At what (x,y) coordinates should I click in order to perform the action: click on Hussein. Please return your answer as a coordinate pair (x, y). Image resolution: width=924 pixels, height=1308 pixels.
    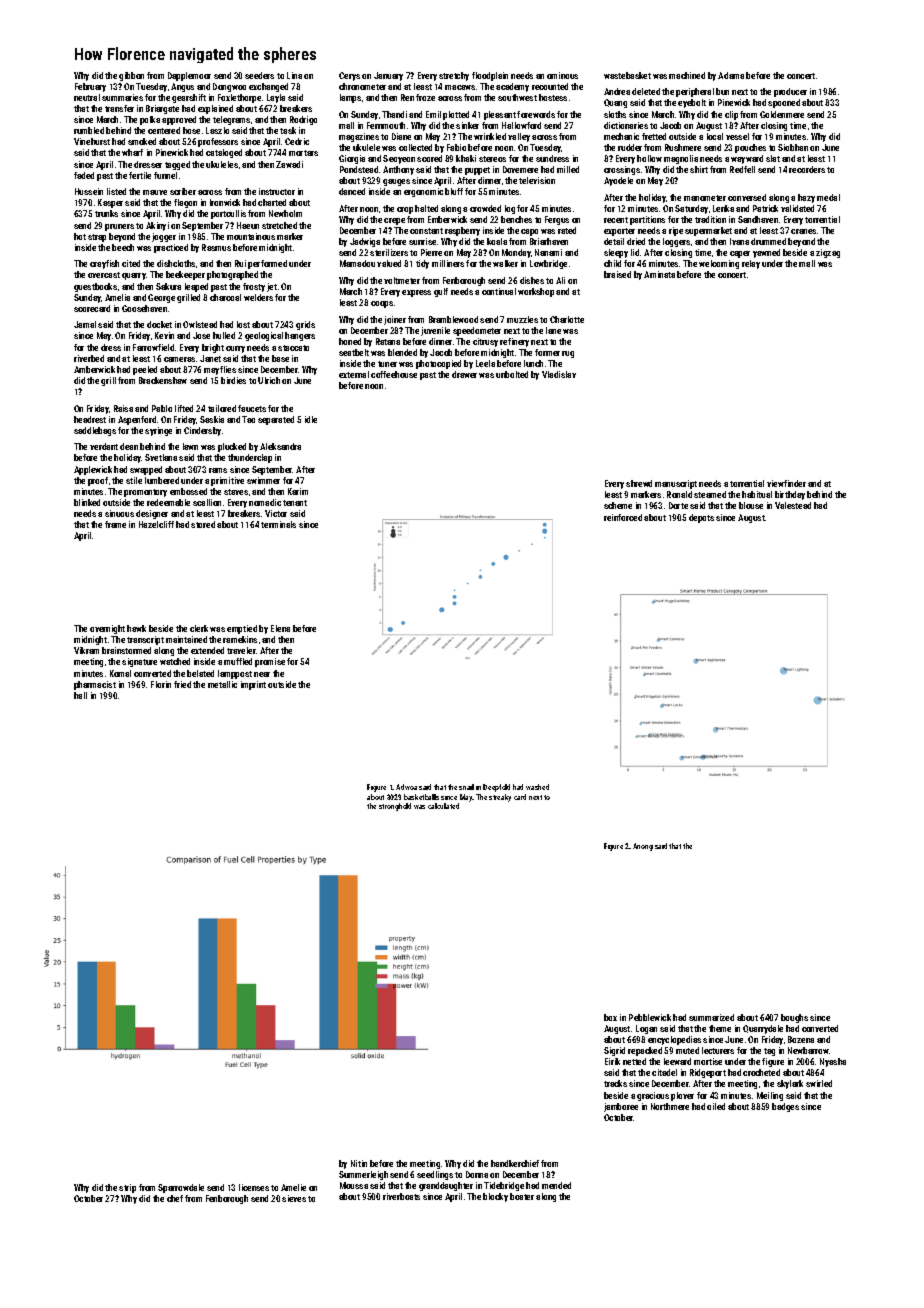
    Looking at the image, I should click on (89, 191).
